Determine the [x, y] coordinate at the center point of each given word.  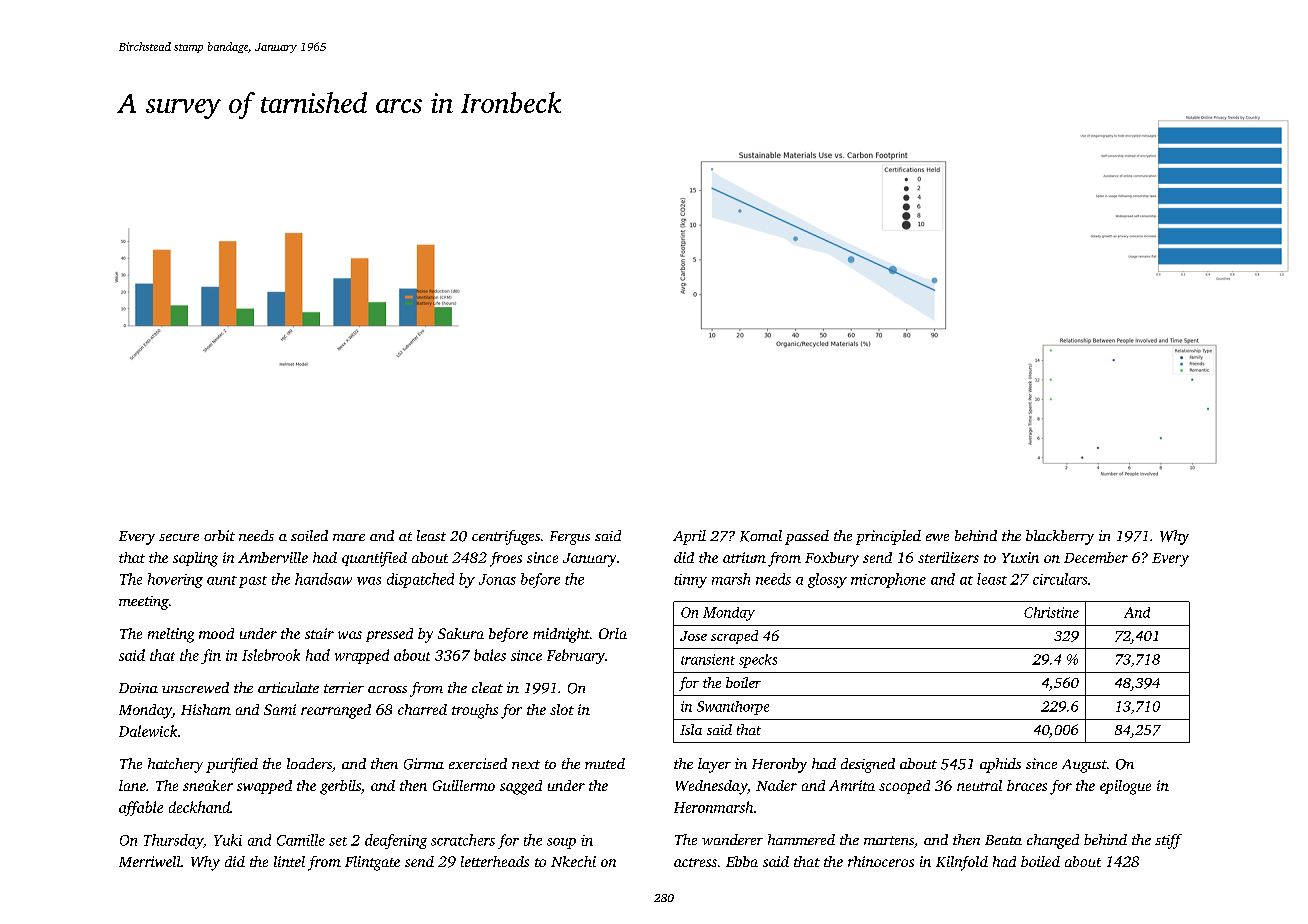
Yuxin [1020, 557]
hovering [175, 580]
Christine [1051, 612]
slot [562, 709]
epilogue [1125, 787]
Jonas [497, 579]
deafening [396, 841]
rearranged [336, 711]
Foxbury [832, 559]
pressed [389, 635]
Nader [776, 785]
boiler [743, 682]
